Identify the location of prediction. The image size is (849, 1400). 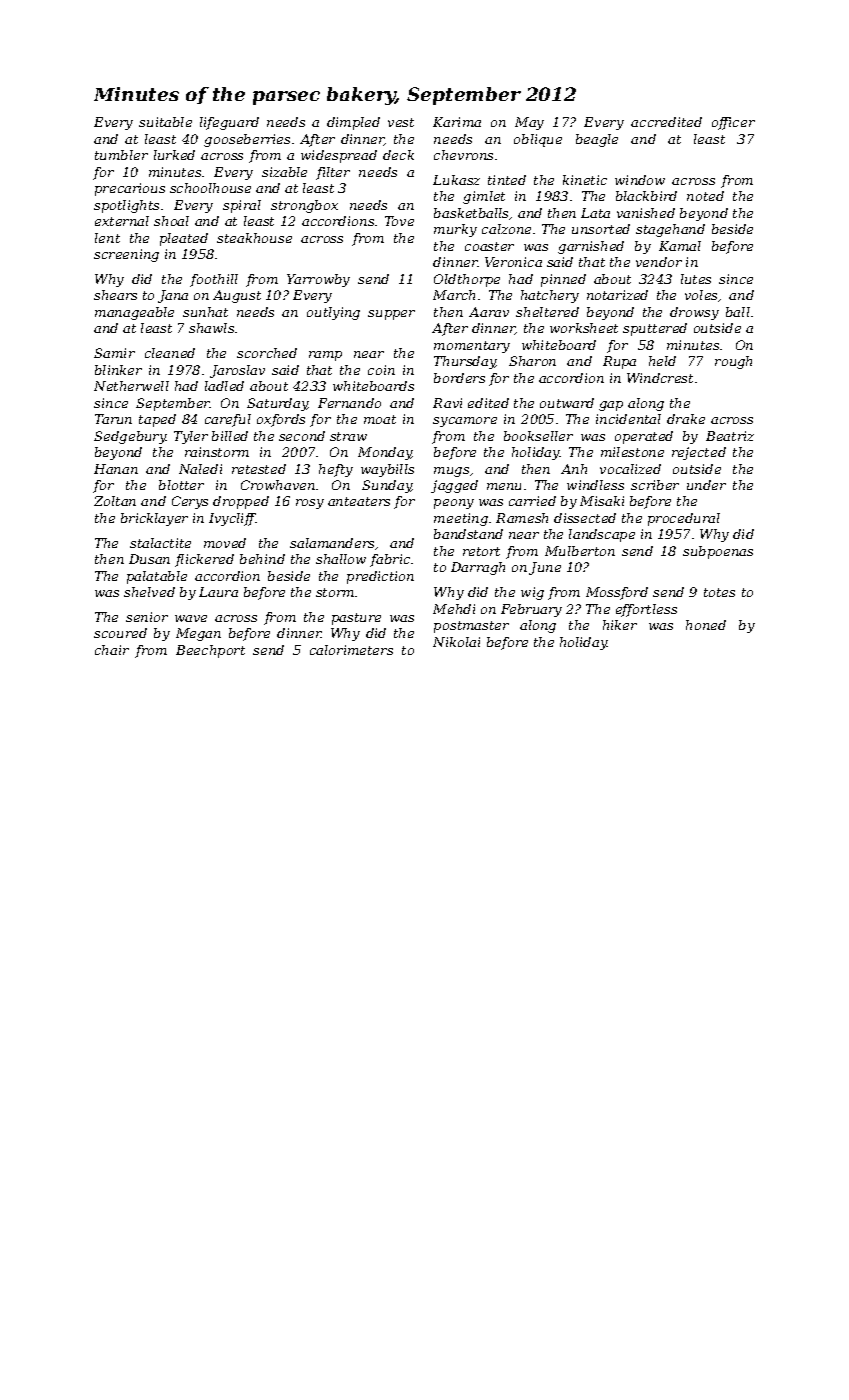
(380, 577).
